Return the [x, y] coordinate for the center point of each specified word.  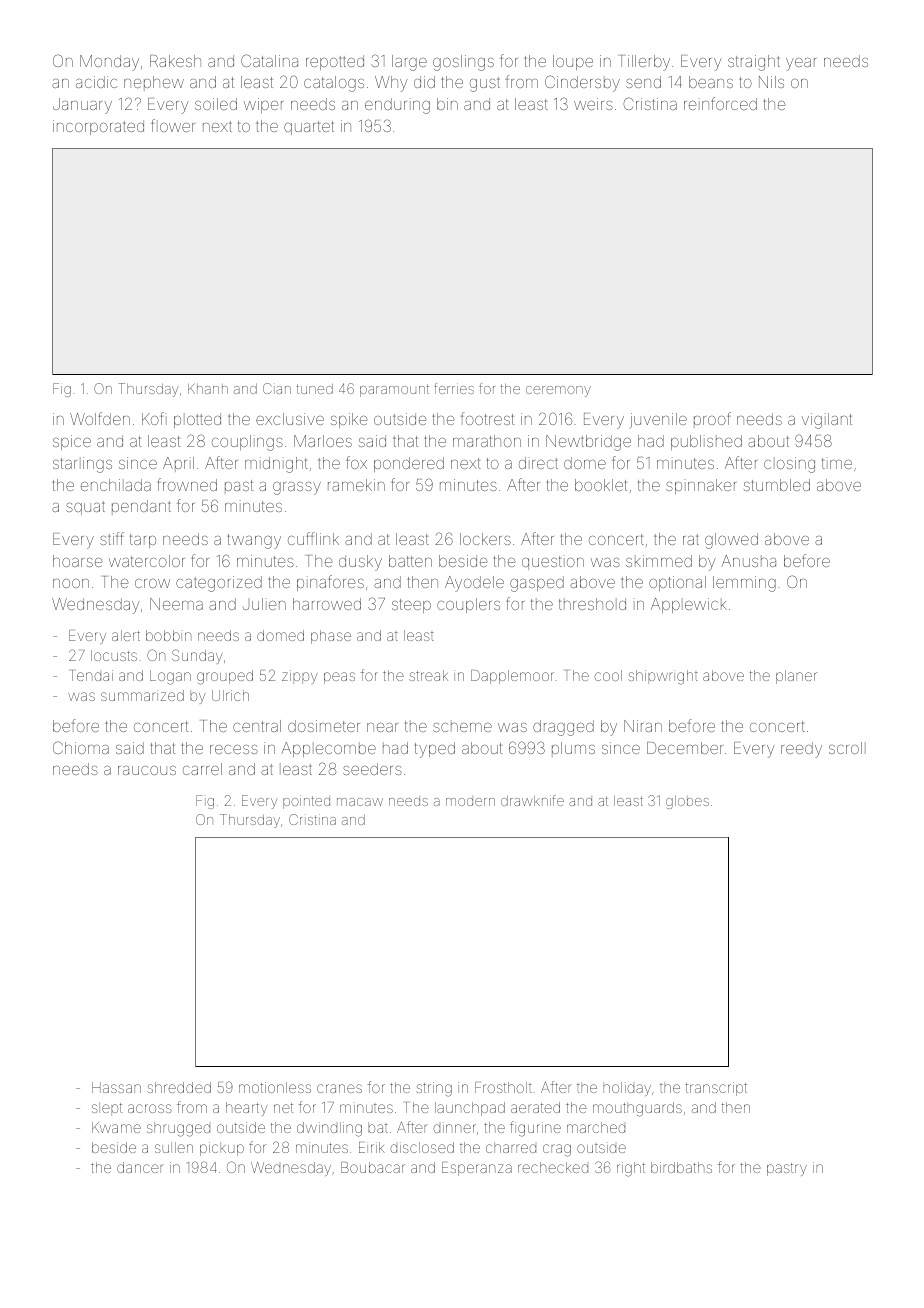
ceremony [558, 391]
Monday [109, 63]
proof [712, 420]
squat [85, 508]
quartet [309, 128]
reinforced [720, 103]
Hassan [116, 1087]
